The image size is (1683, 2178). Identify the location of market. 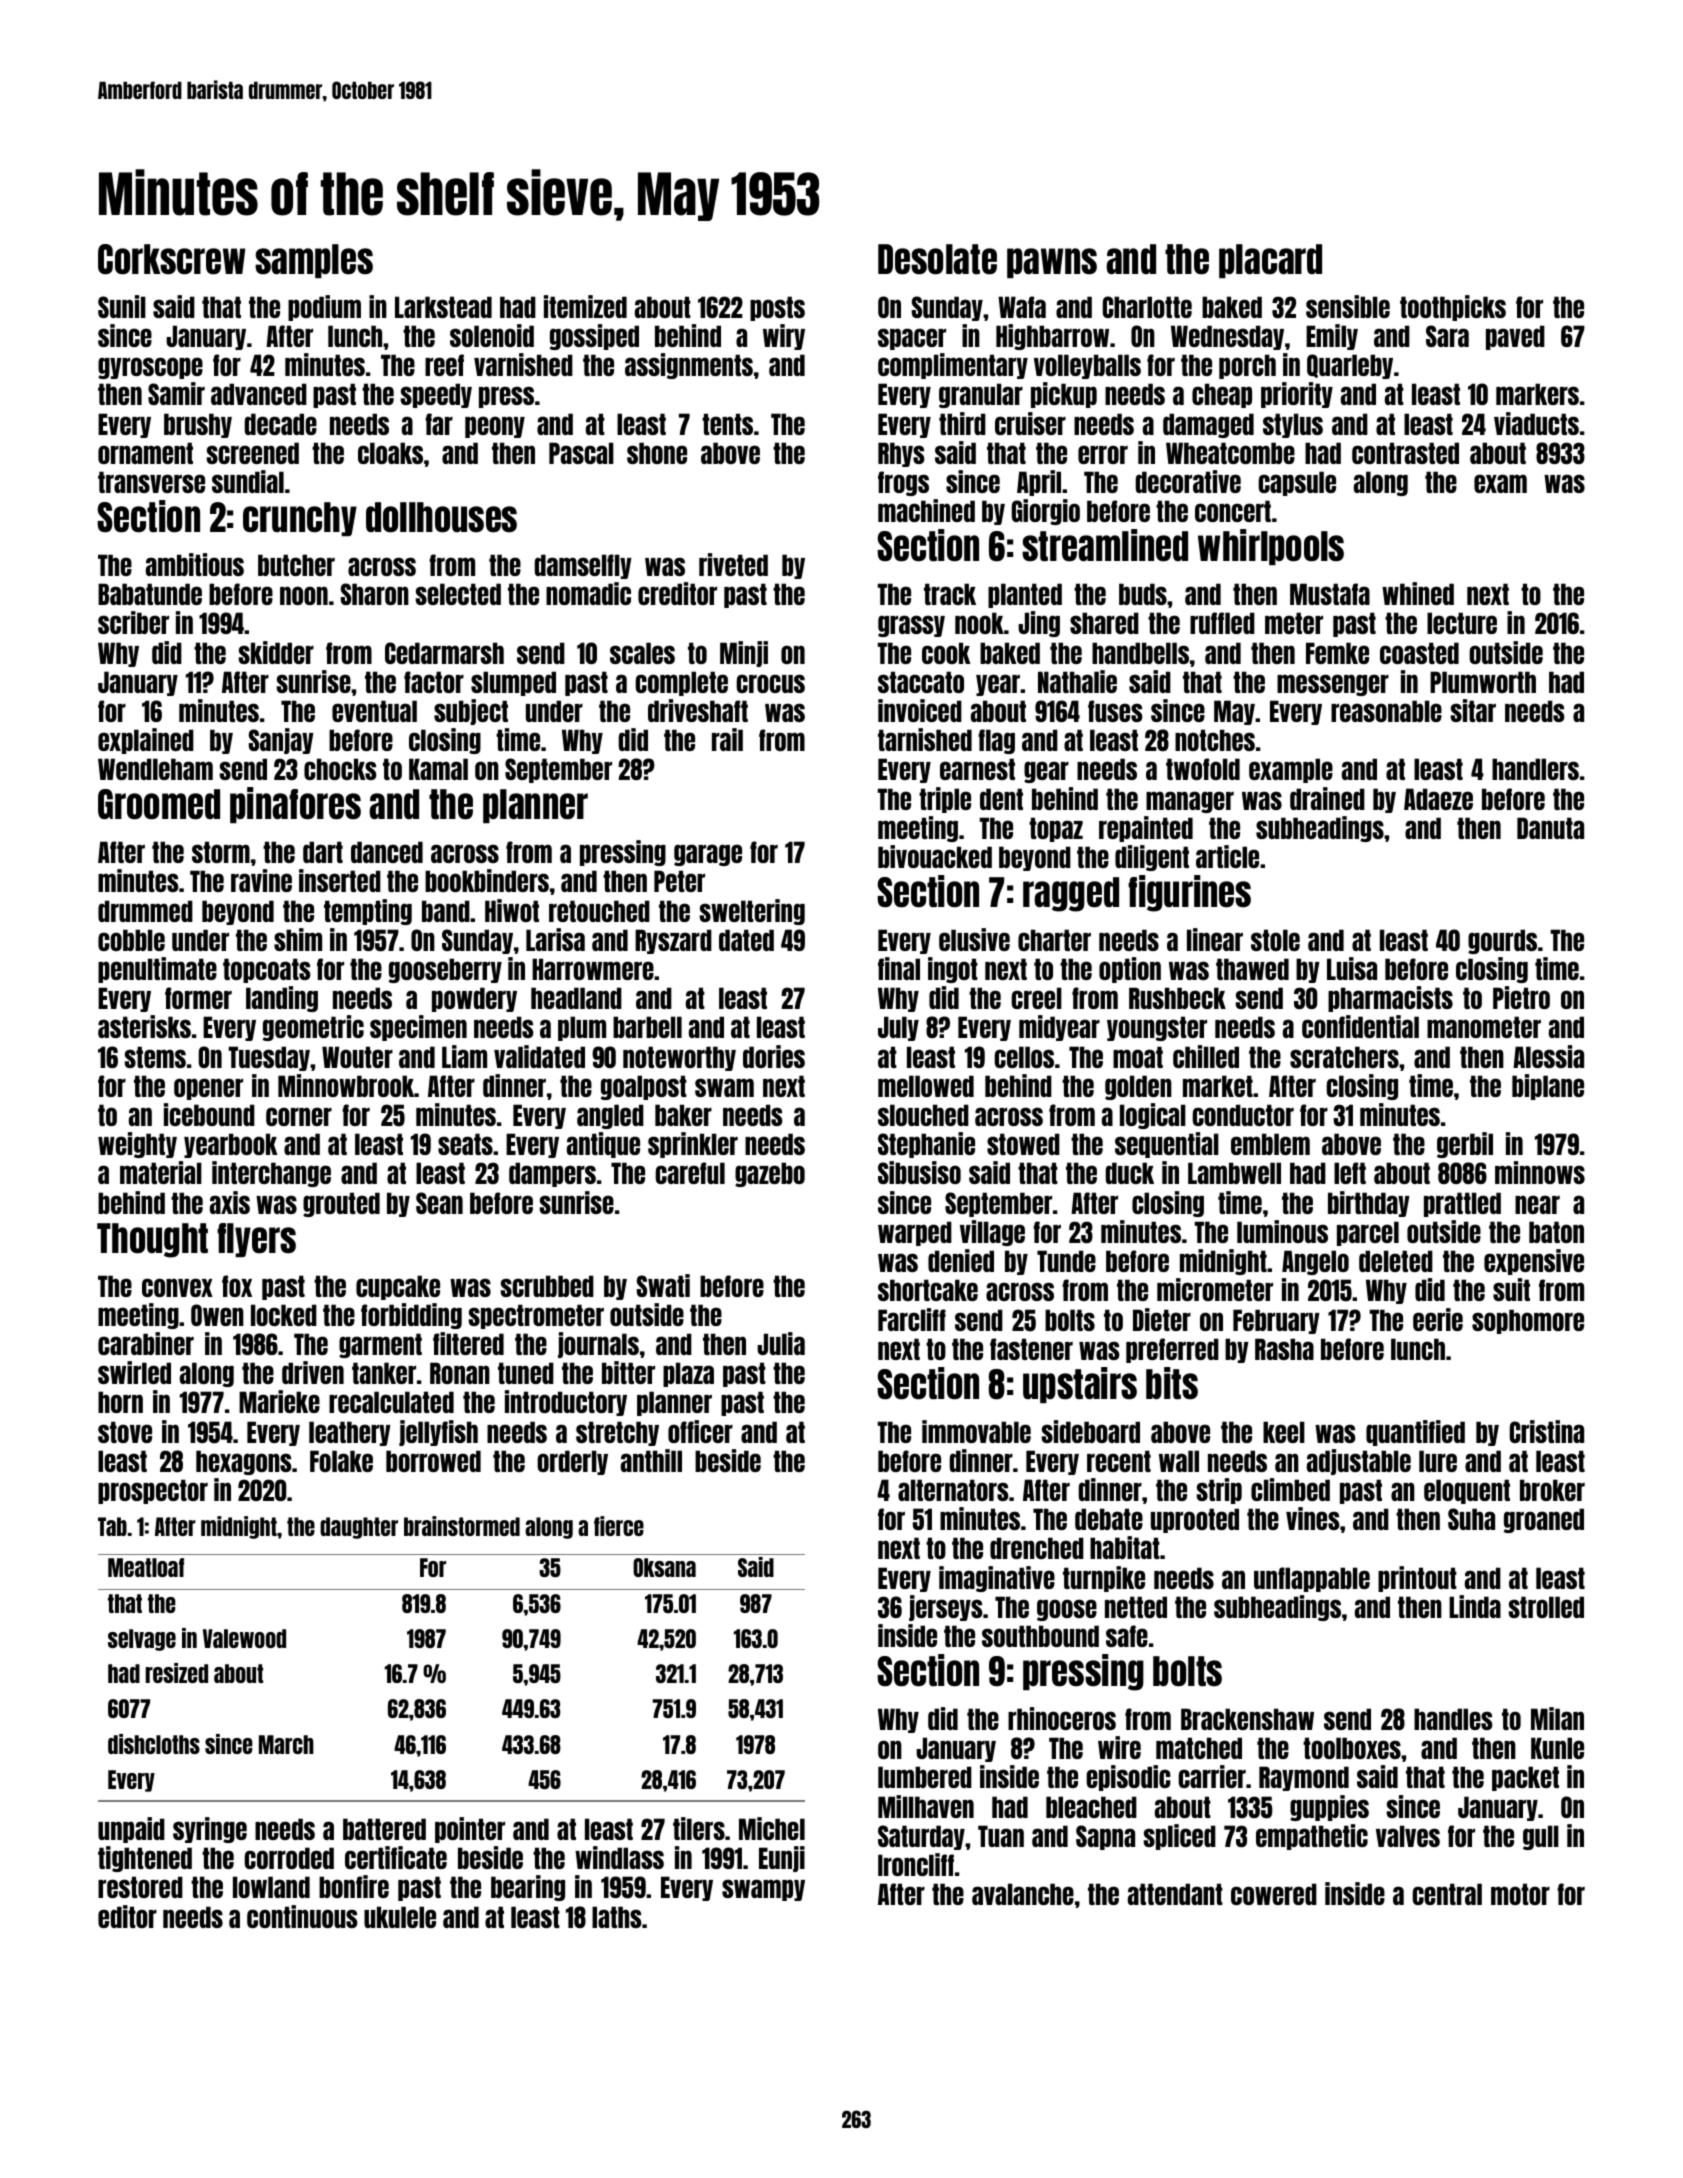
(1218, 1086).
